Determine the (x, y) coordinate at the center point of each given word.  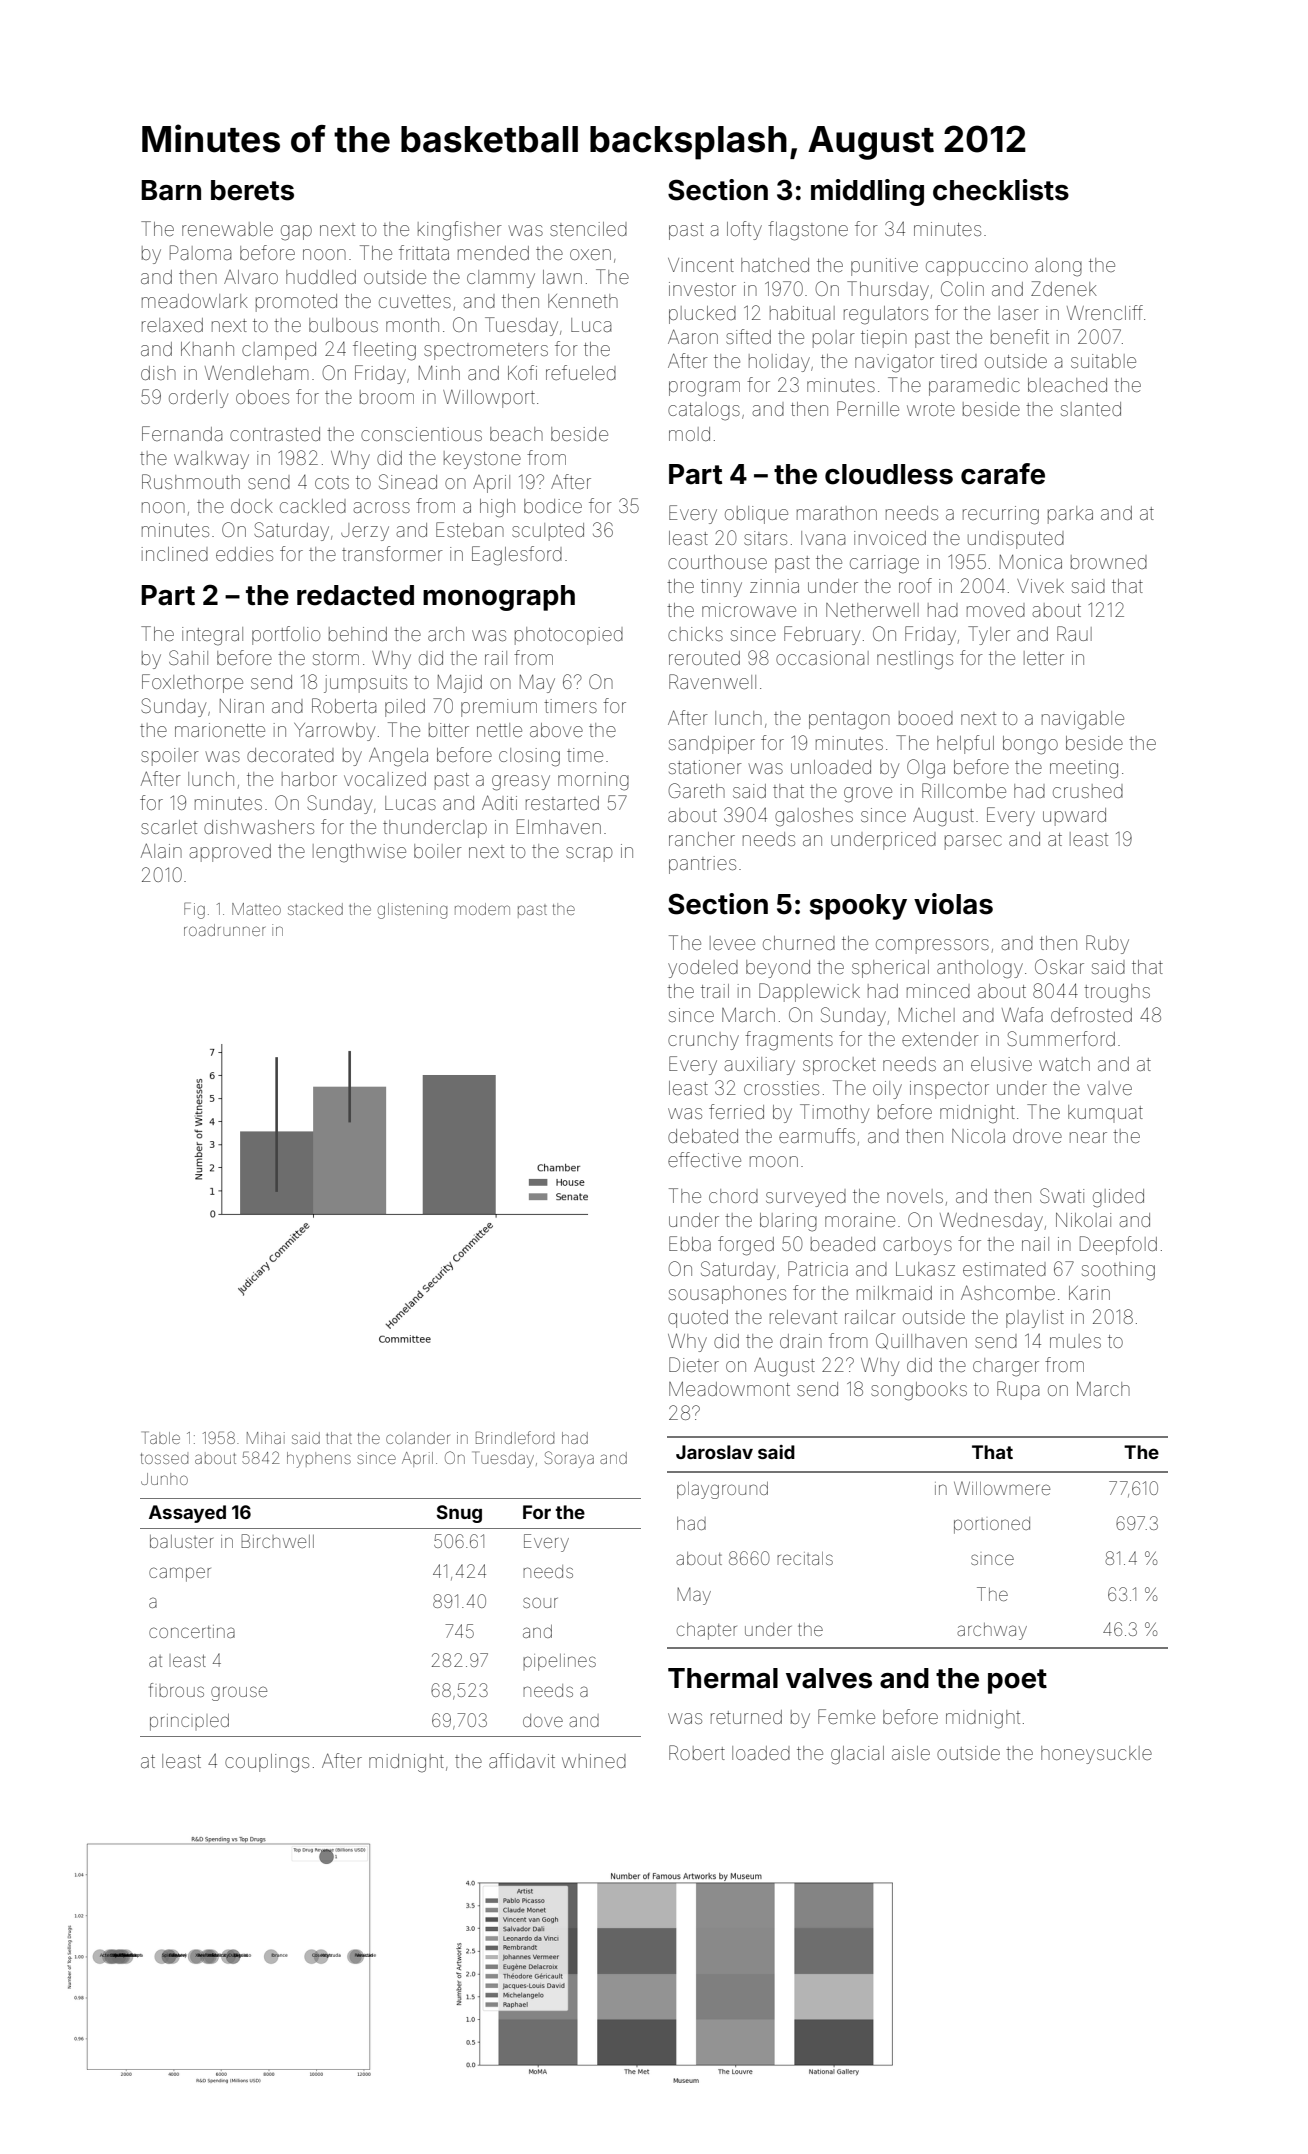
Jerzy (365, 532)
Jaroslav (714, 1452)
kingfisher (460, 231)
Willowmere (1002, 1488)
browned (1109, 562)
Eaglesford (517, 556)
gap (296, 233)
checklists (1001, 190)
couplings (267, 1763)
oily (887, 1090)
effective (704, 1159)
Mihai (266, 1438)
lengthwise (359, 853)
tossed (164, 1458)
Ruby (1107, 944)
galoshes (814, 817)
